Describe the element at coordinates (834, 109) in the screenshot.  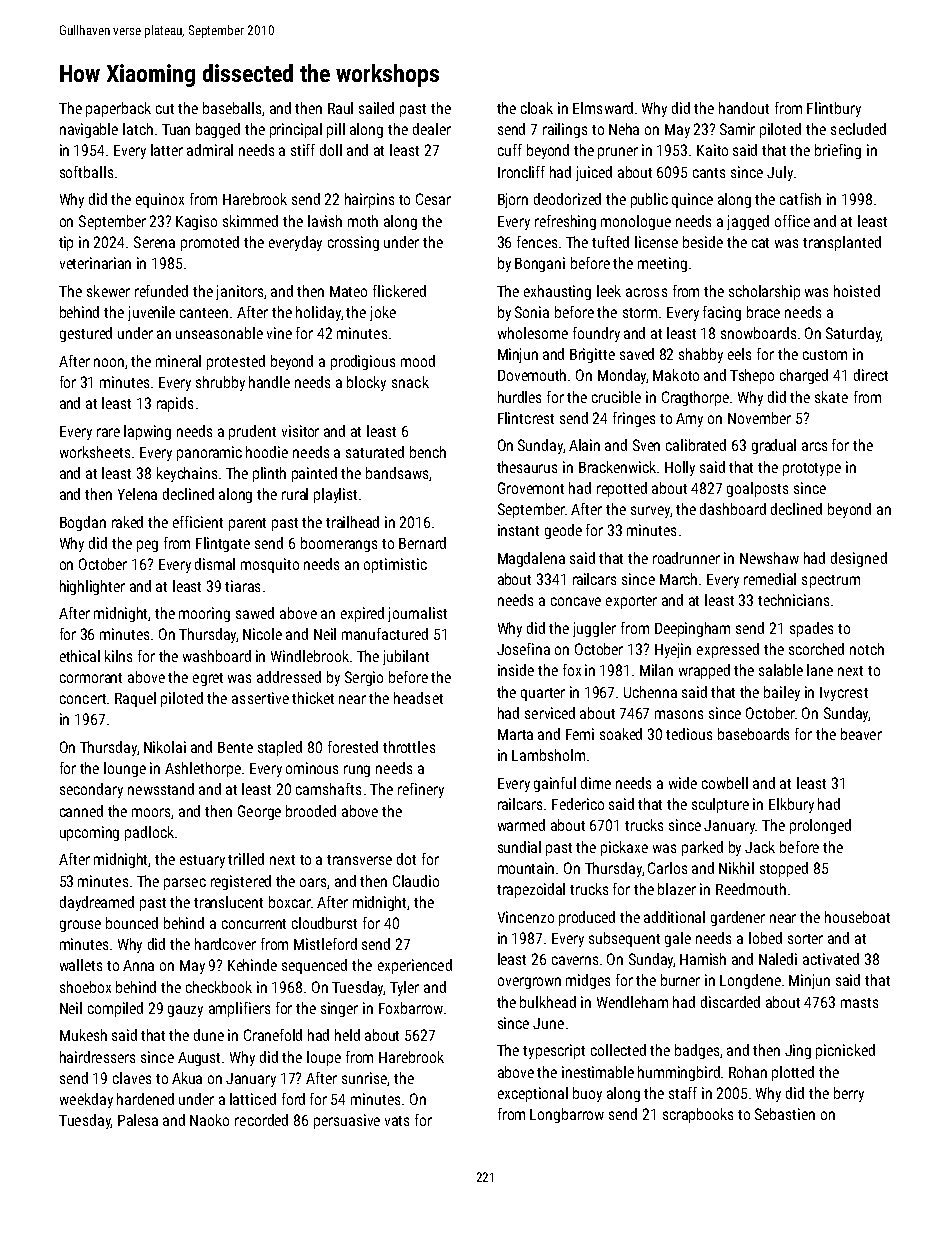
I see `Flintbury` at that location.
